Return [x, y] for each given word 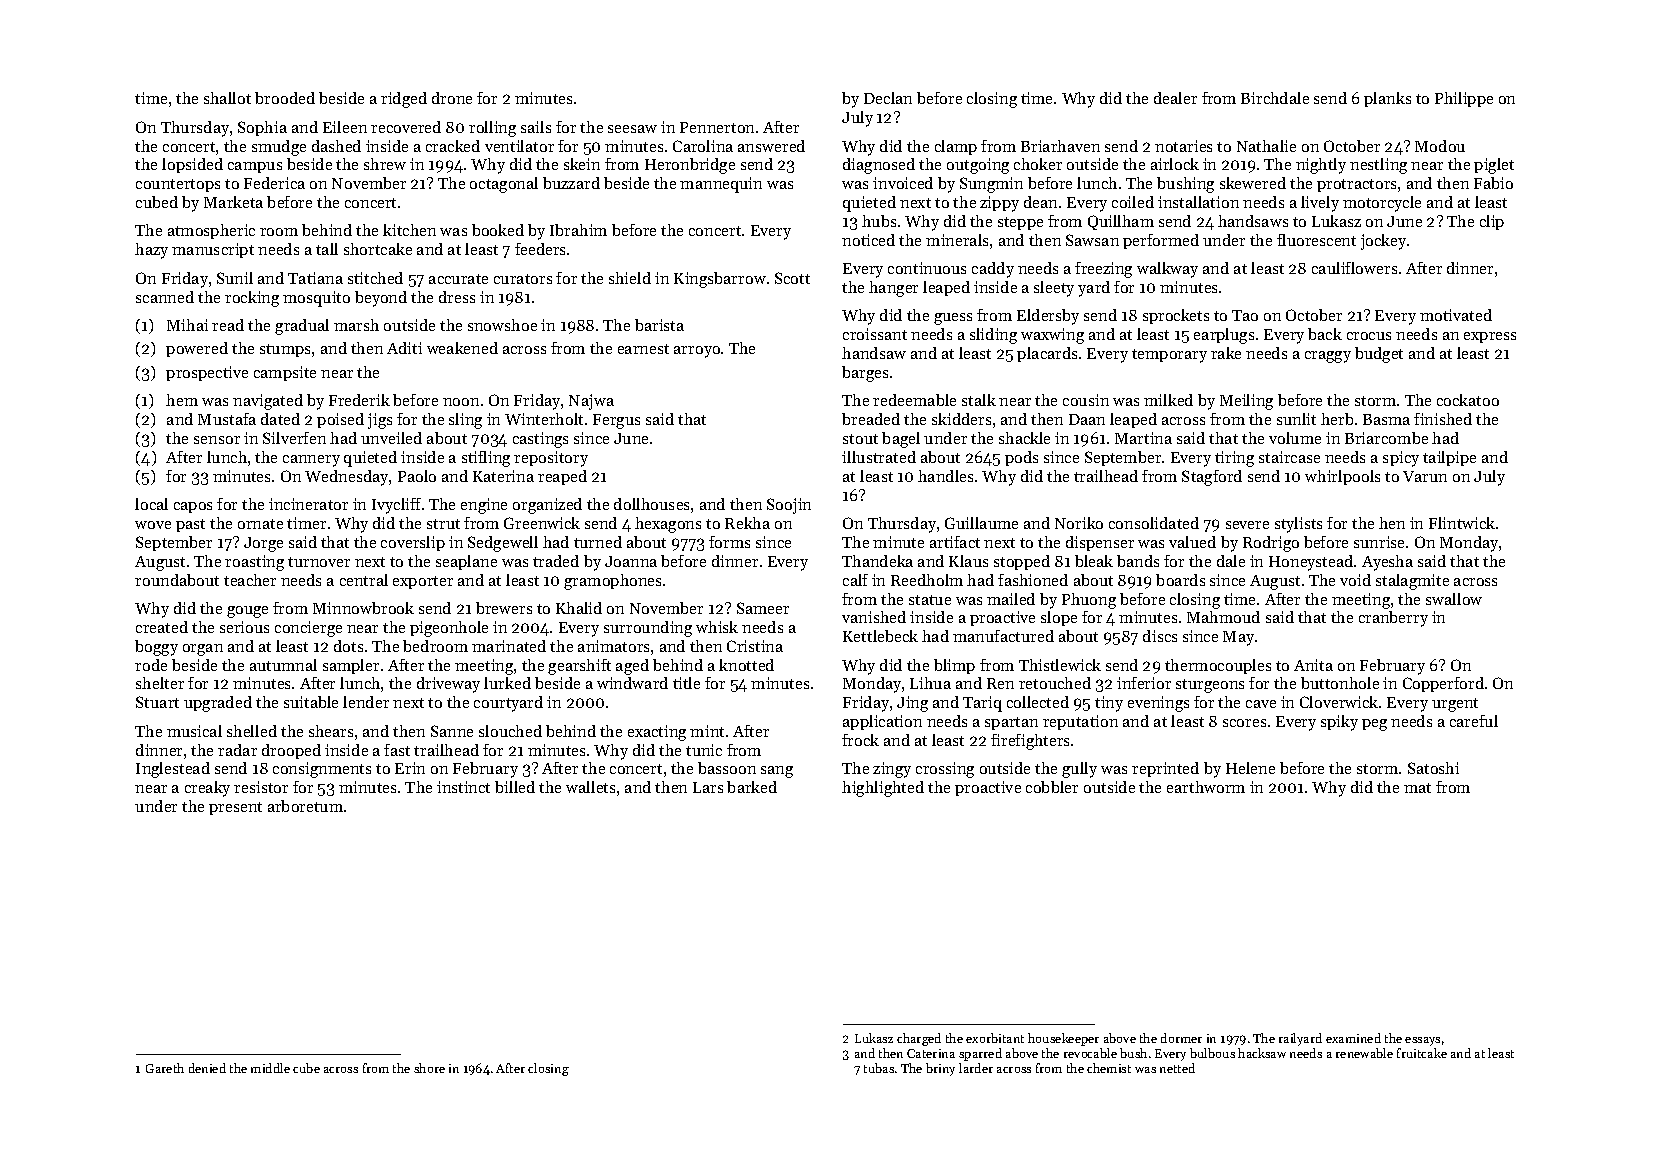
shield [630, 278]
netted [1177, 1068]
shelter [160, 683]
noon [461, 402]
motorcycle [1382, 204]
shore [429, 1068]
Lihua [930, 683]
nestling [1378, 166]
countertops [178, 185]
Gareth [165, 1068]
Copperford [1443, 684]
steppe [1020, 223]
